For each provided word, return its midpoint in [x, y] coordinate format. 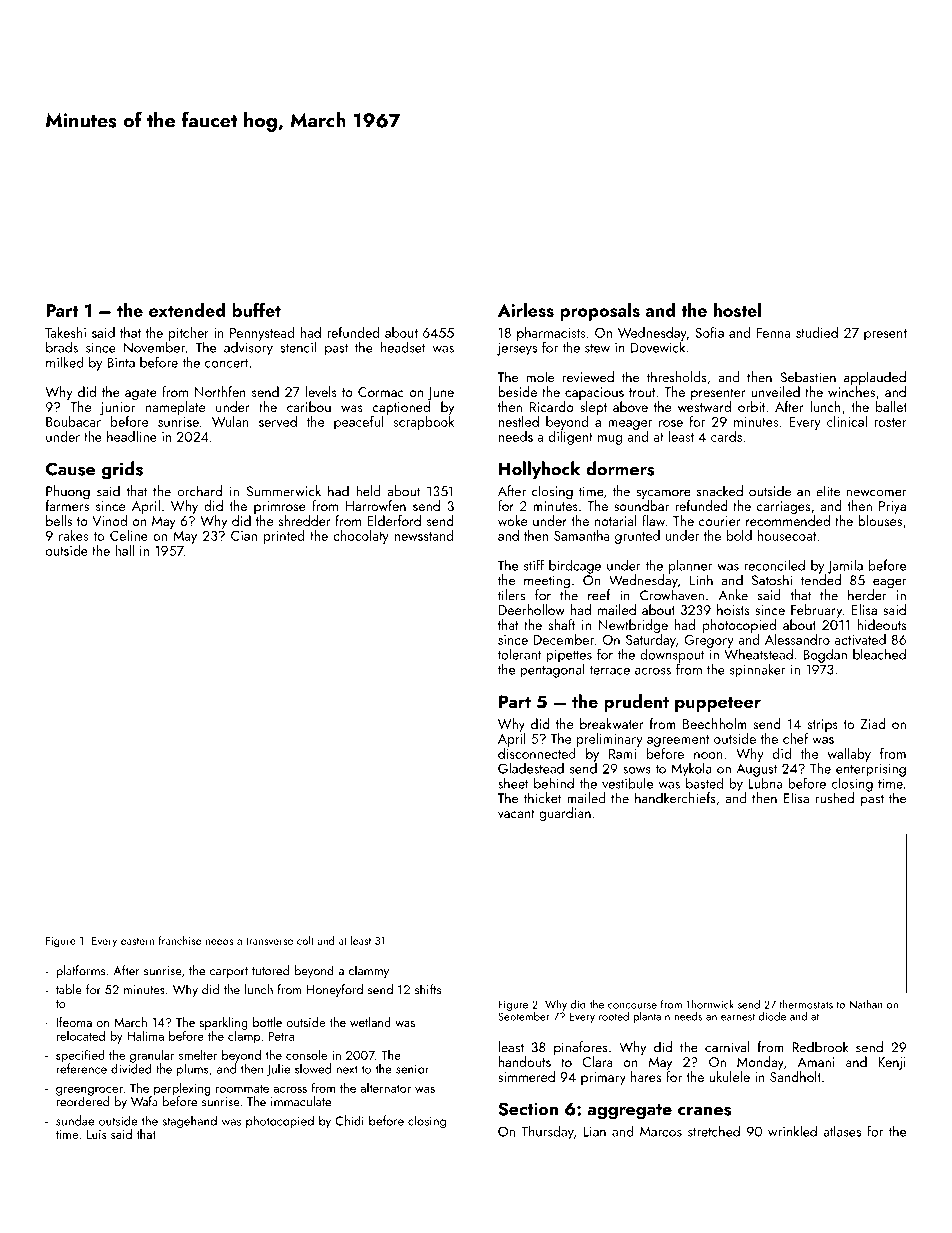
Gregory [709, 641]
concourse [632, 1006]
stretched [714, 1131]
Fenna [773, 333]
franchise [180, 940]
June [440, 393]
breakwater [612, 723]
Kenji [892, 1063]
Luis [96, 1134]
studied [817, 332]
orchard [200, 491]
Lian [595, 1131]
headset [403, 347]
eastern [137, 941]
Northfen [220, 391]
